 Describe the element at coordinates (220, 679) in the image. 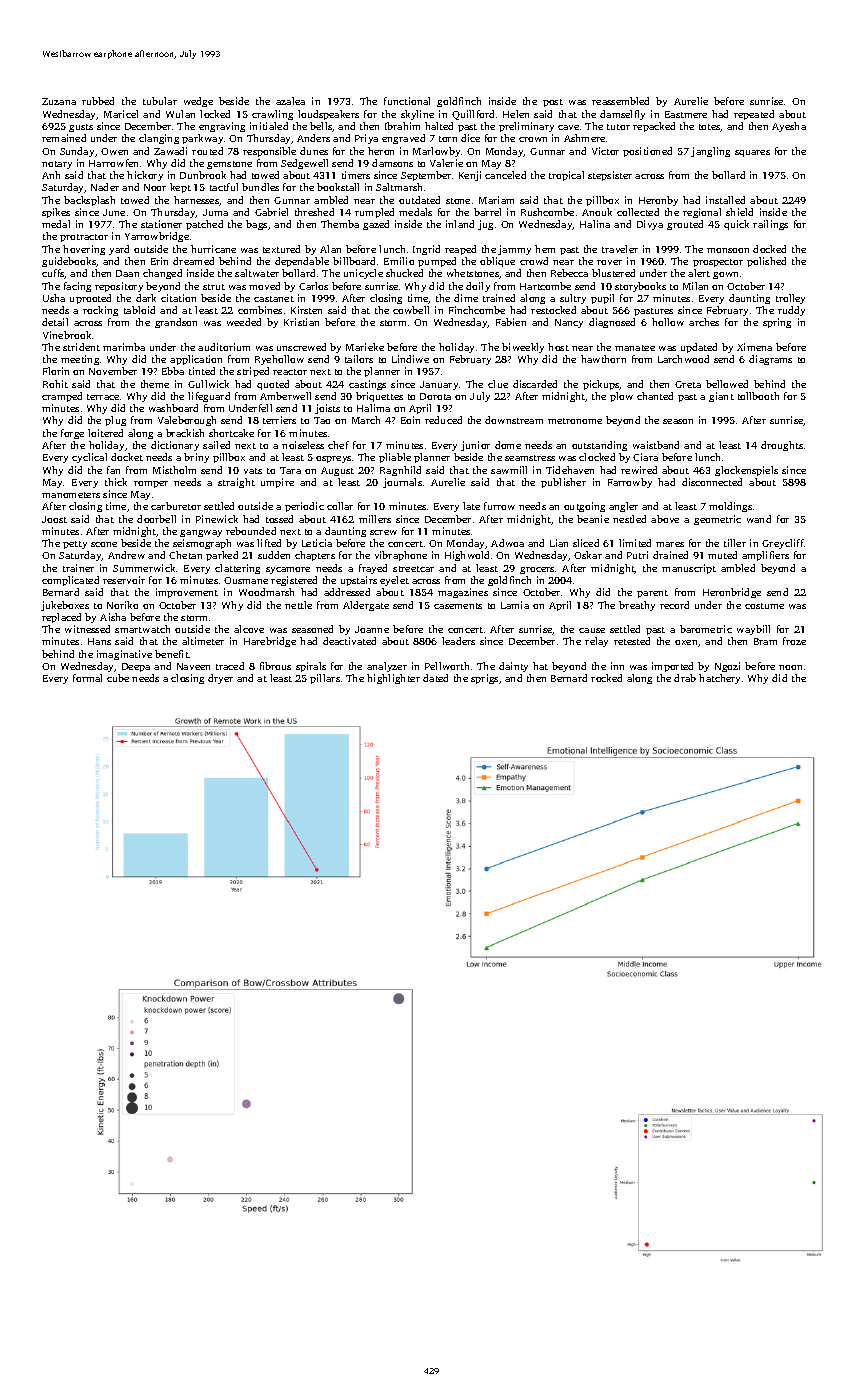

I see `dryer` at that location.
